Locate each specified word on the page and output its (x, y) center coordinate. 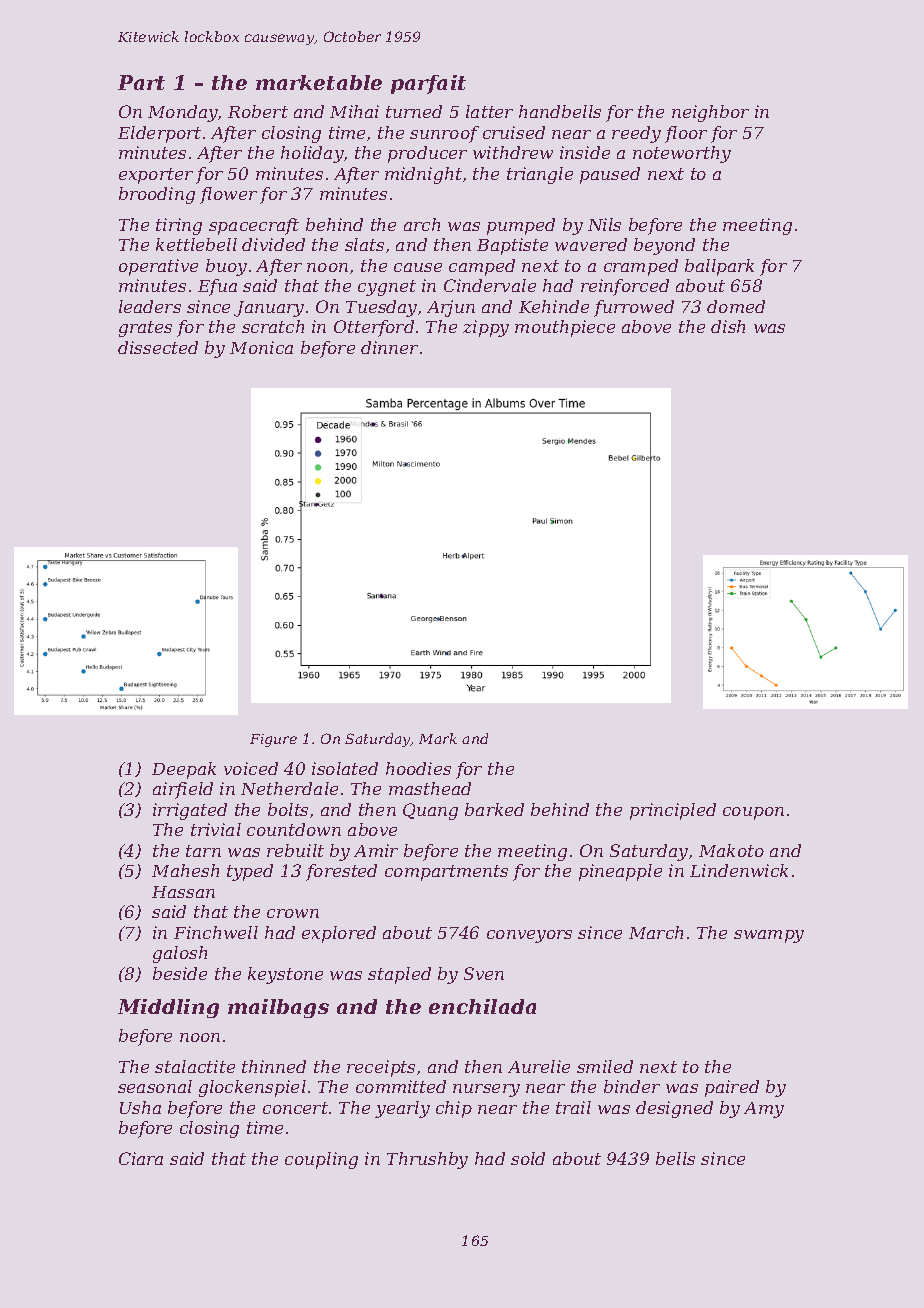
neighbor (710, 113)
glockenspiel (252, 1088)
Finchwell (216, 932)
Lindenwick (739, 870)
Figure (273, 740)
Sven (484, 973)
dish (728, 326)
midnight (423, 175)
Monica (261, 347)
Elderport (159, 134)
